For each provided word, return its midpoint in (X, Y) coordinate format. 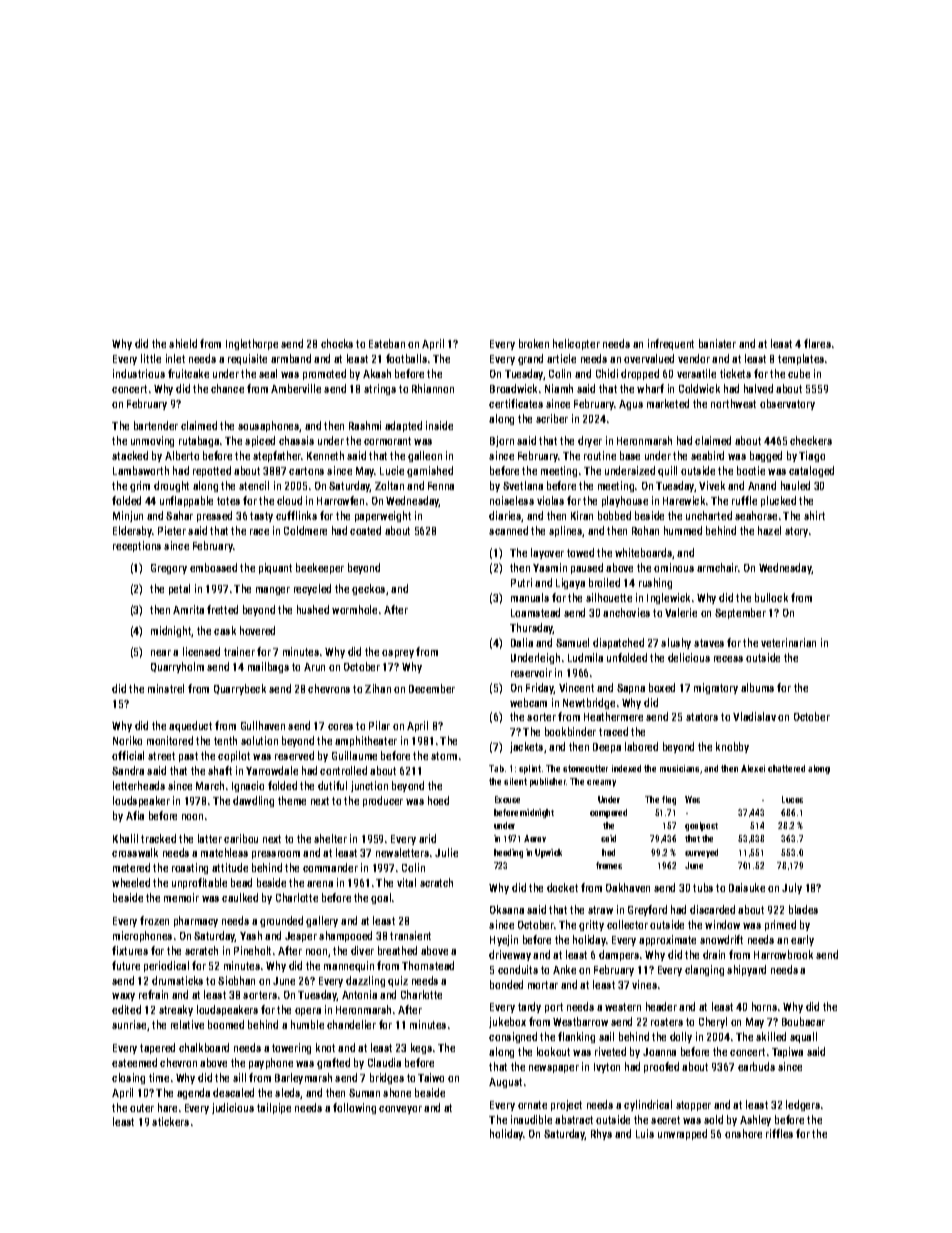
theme (292, 800)
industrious (139, 373)
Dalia (522, 642)
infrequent (671, 344)
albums (757, 687)
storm (444, 756)
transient (410, 935)
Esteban (387, 343)
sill (239, 1077)
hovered (257, 630)
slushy (676, 643)
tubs (703, 887)
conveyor (400, 1110)
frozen (154, 920)
